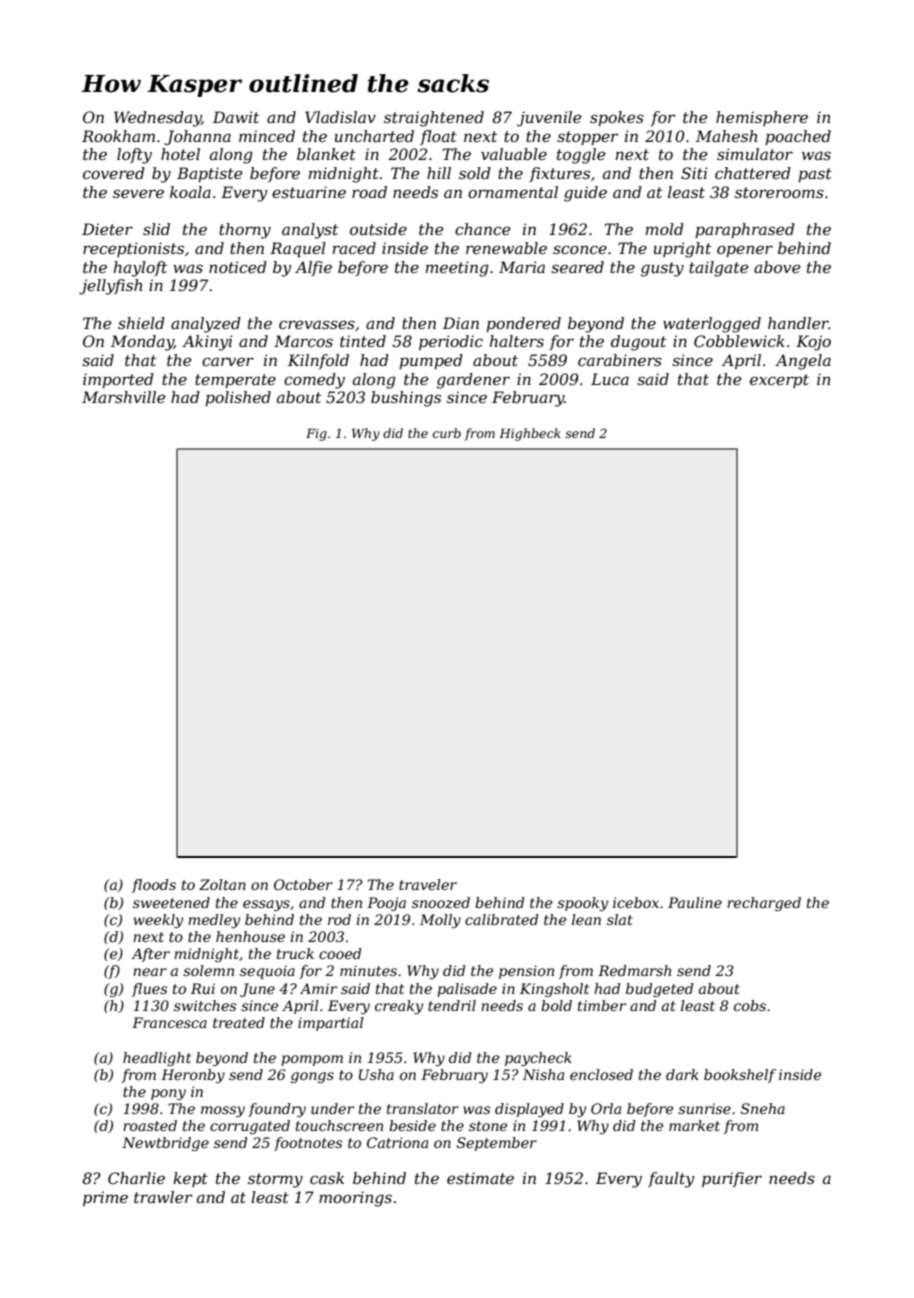  Describe the element at coordinates (671, 1180) in the screenshot. I see `faulty` at that location.
